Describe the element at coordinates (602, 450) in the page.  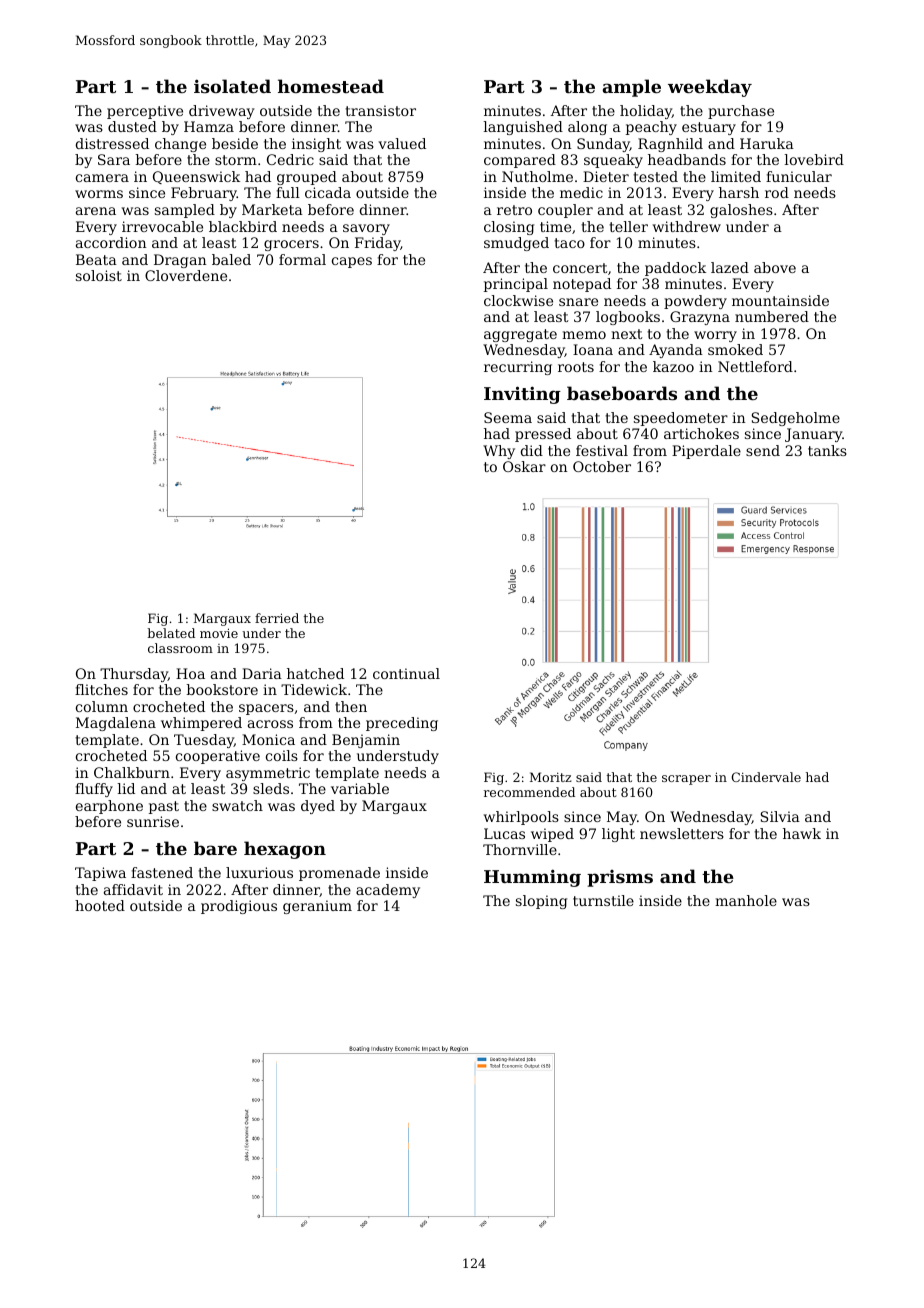
I see `festival` at that location.
